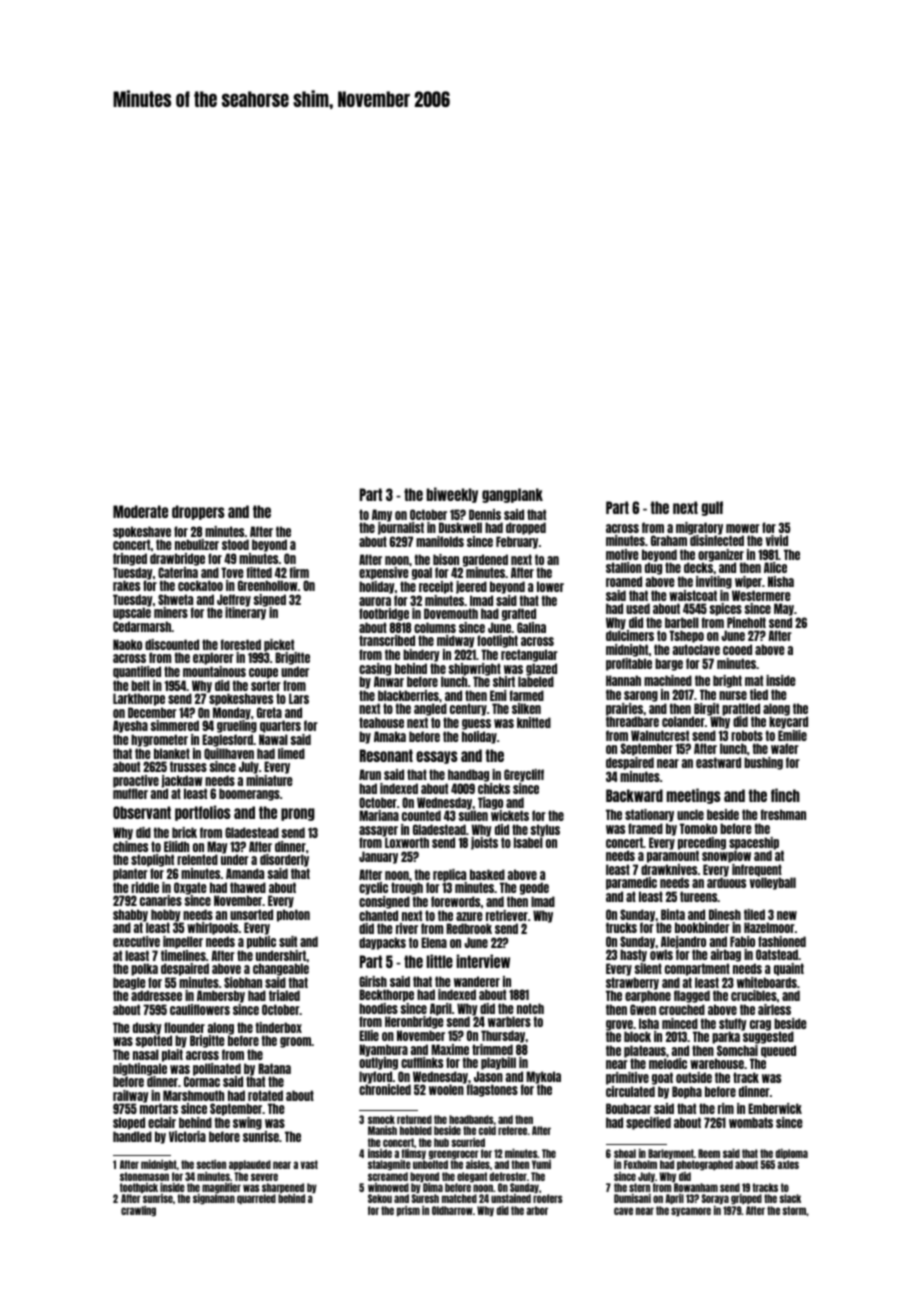  I want to click on arduous, so click(726, 883).
